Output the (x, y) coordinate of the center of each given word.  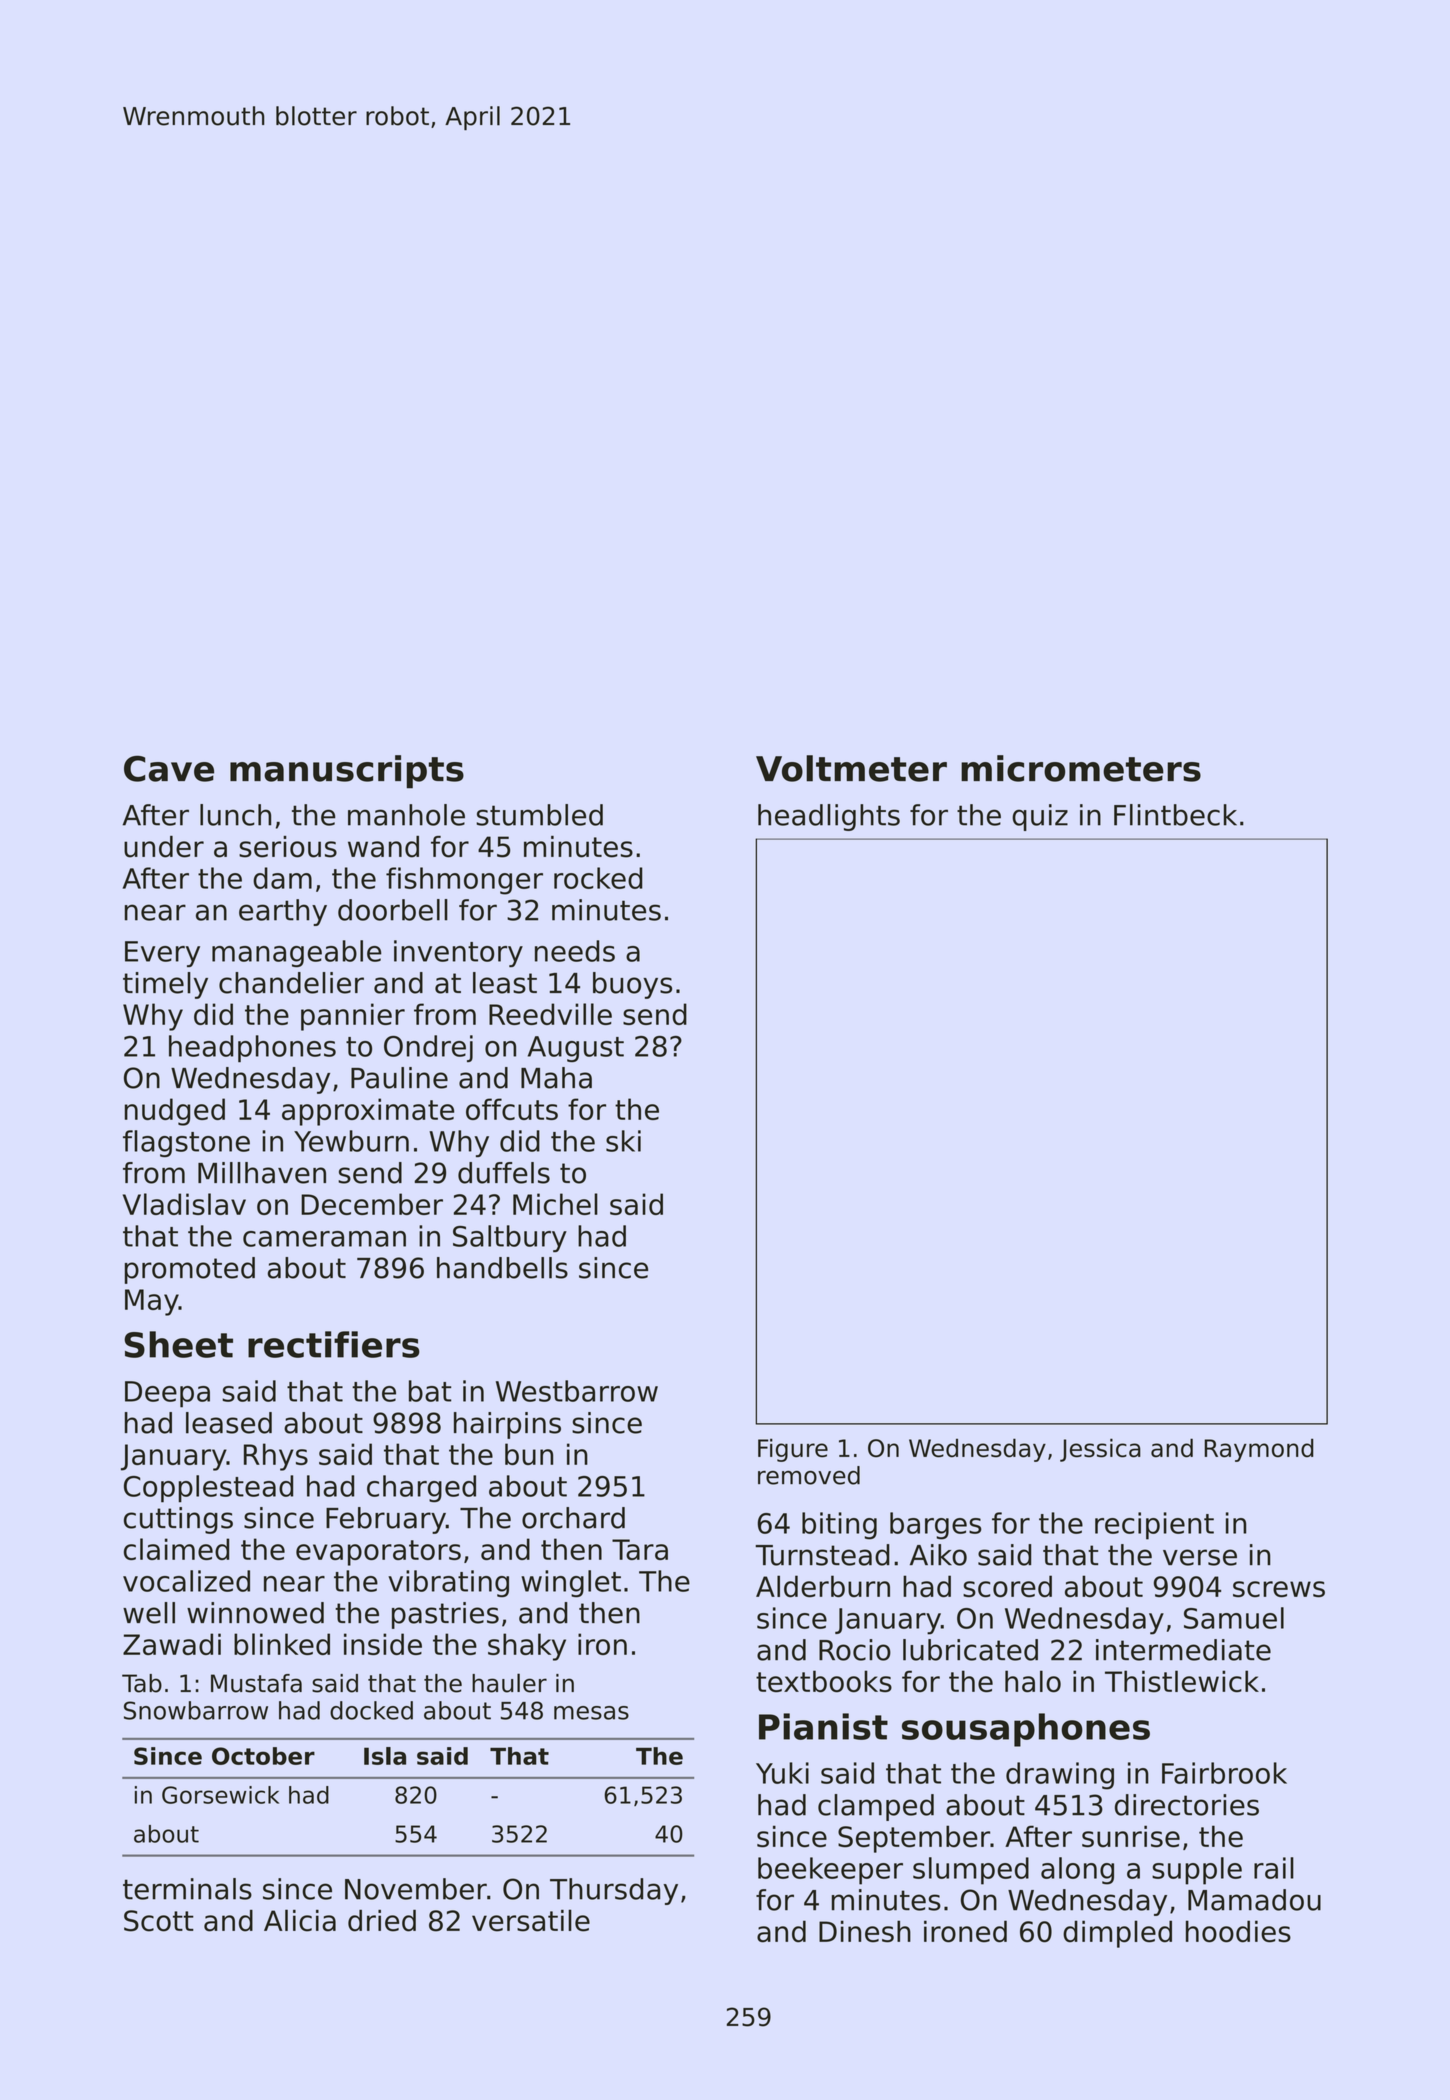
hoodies (1238, 1931)
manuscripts (347, 772)
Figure (793, 1450)
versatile (531, 1920)
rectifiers (334, 1344)
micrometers (1081, 768)
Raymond (1258, 1450)
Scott (159, 1921)
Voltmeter (851, 768)
